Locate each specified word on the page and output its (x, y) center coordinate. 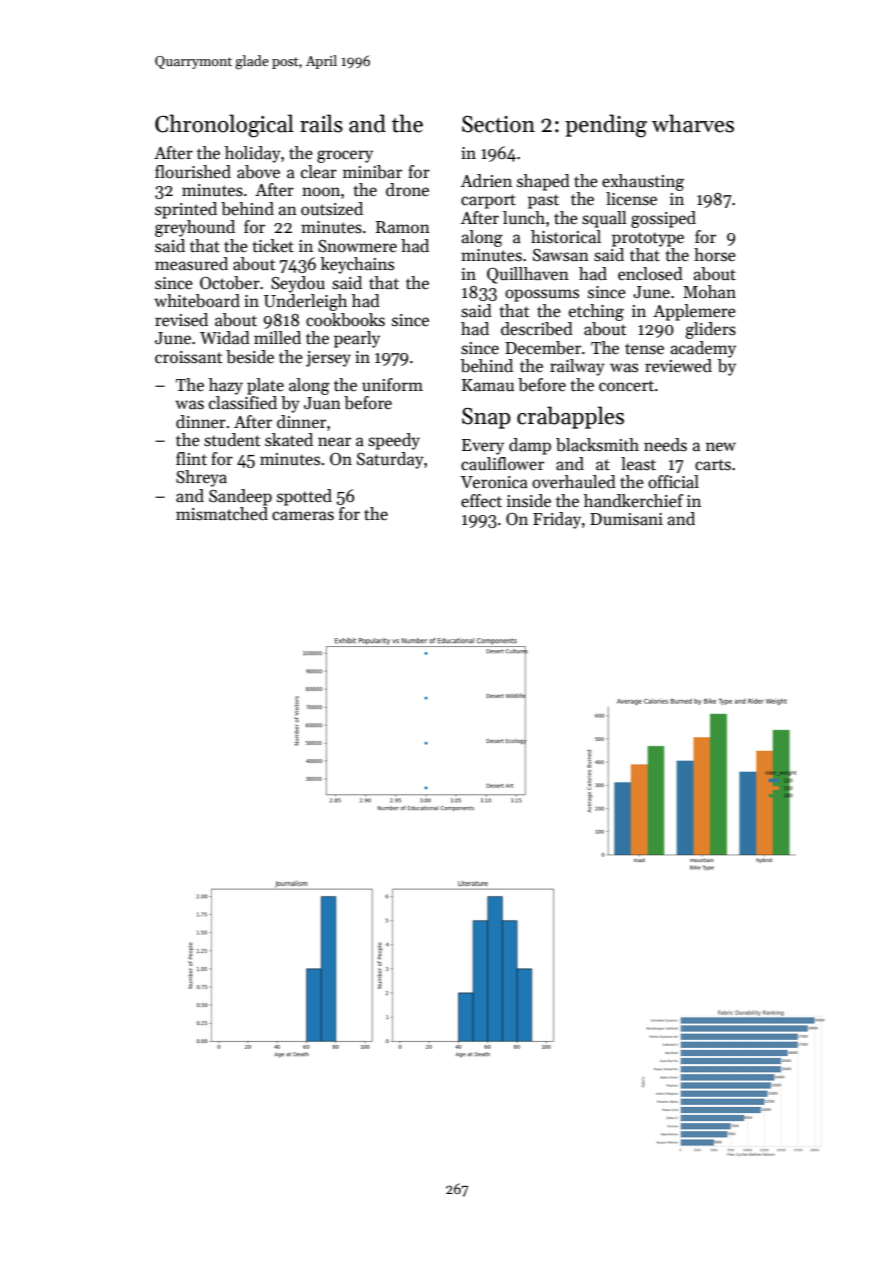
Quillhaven (528, 275)
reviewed (678, 366)
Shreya (201, 478)
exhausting (643, 182)
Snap (486, 418)
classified (243, 403)
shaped (543, 182)
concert (626, 386)
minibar (372, 172)
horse (715, 254)
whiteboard (197, 301)
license (631, 199)
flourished (193, 172)
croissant (188, 357)
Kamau (488, 385)
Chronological (224, 126)
